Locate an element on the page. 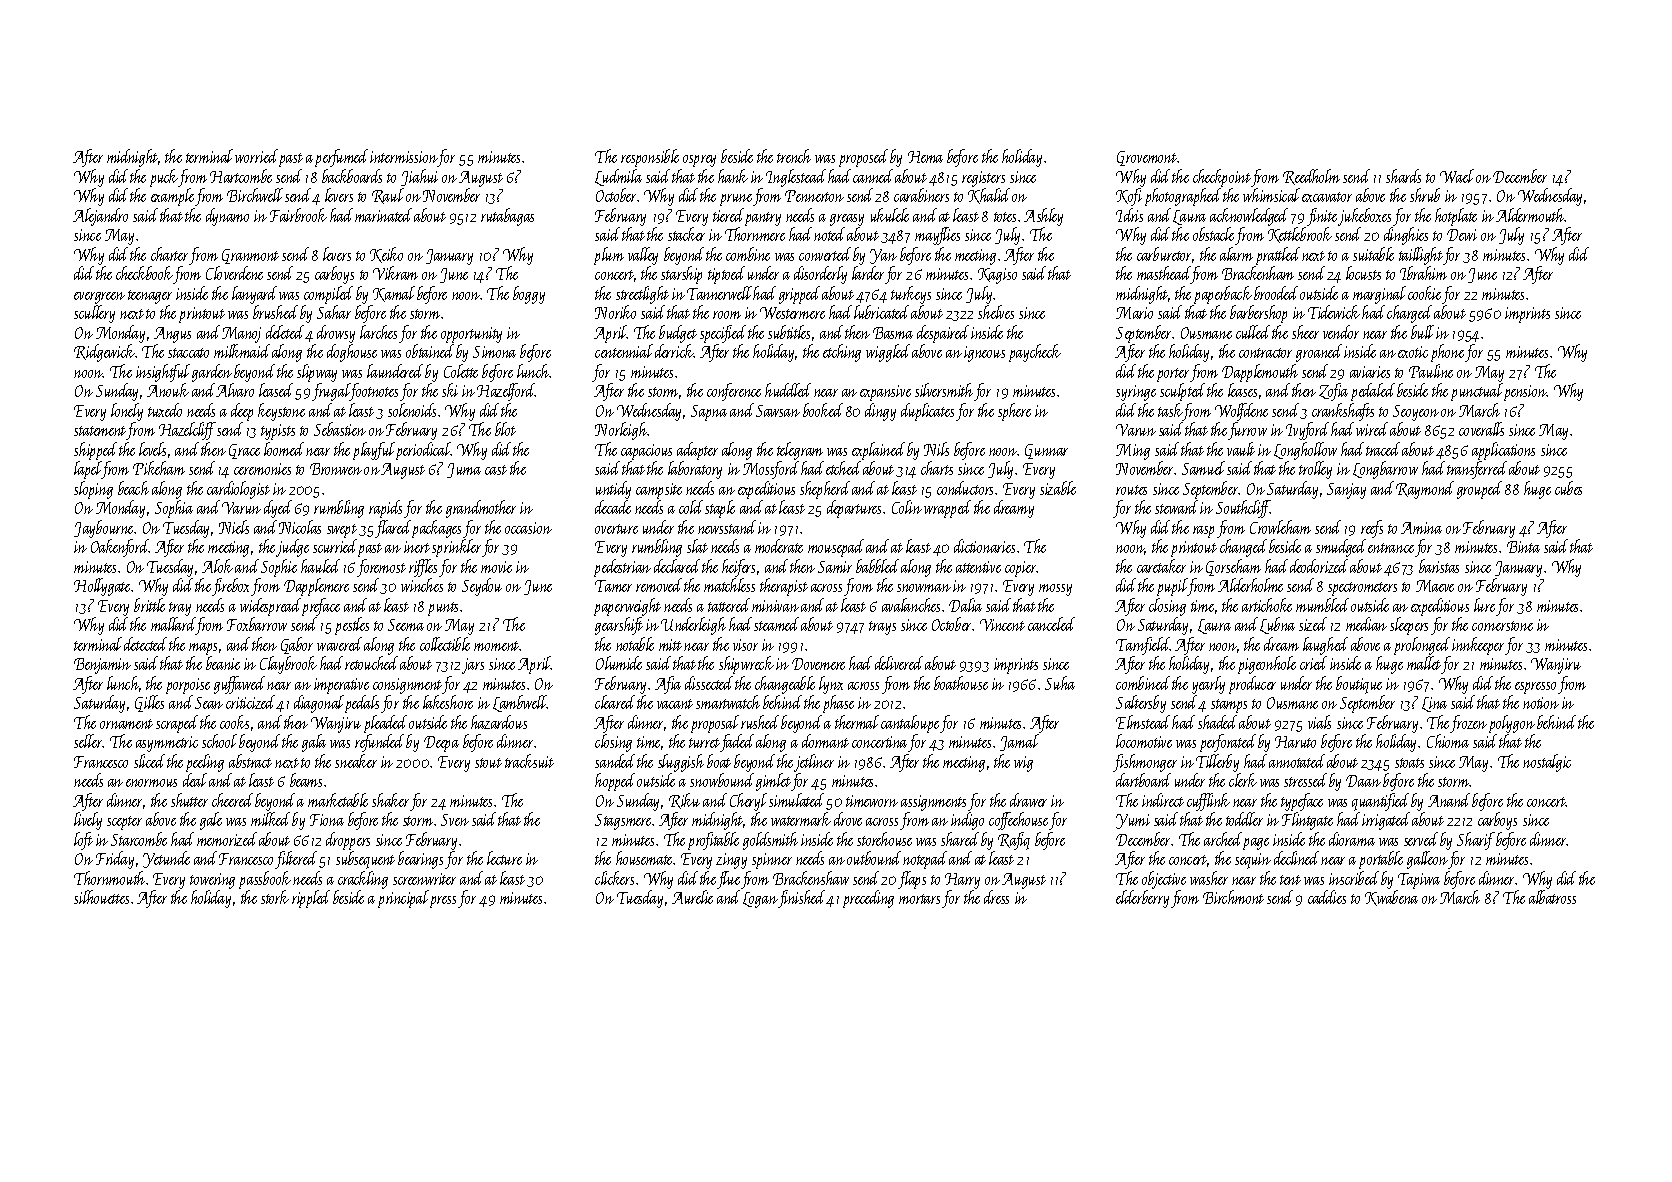  filtered is located at coordinates (296, 860).
